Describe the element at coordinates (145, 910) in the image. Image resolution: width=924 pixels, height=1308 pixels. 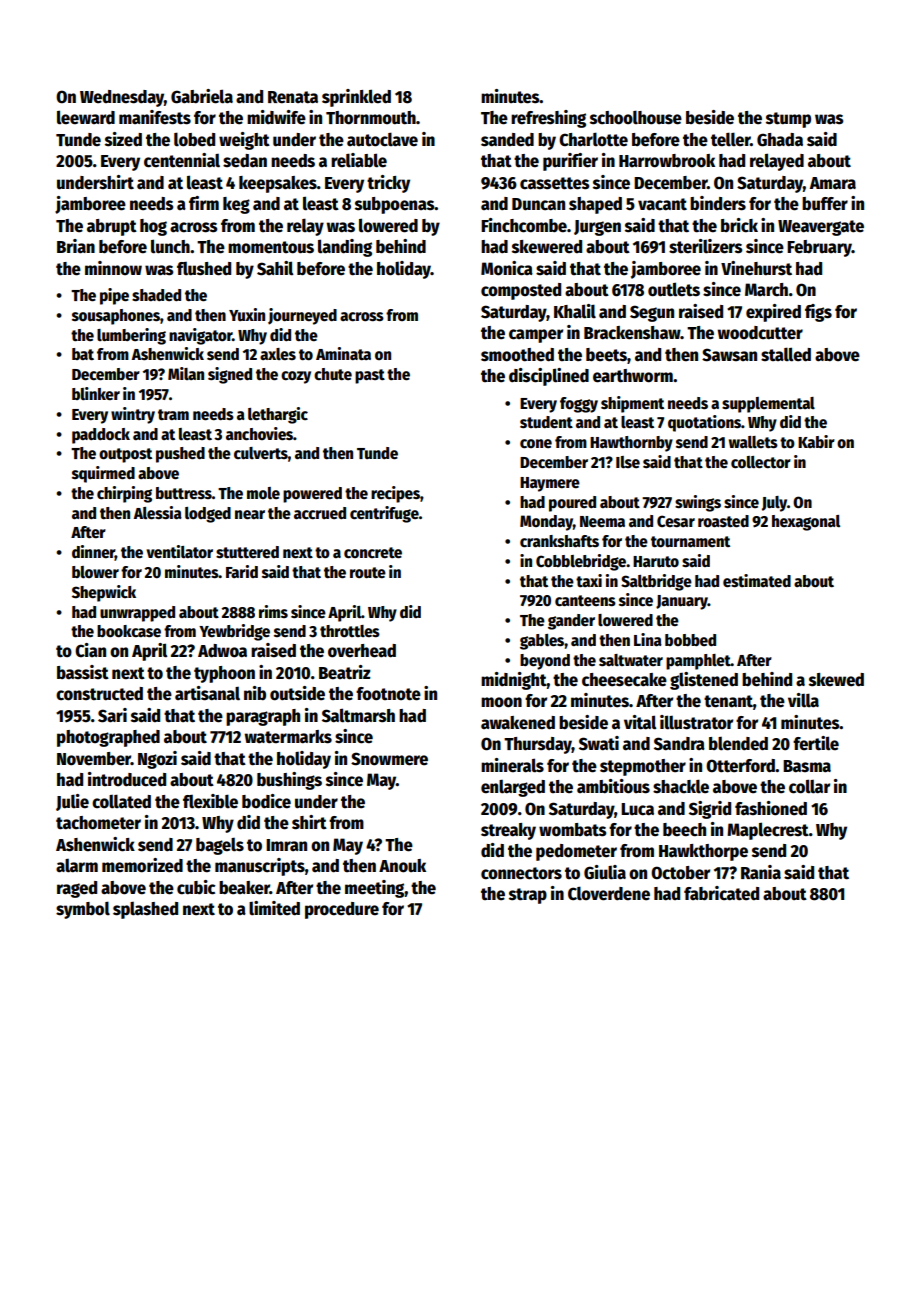
I see `splashed` at that location.
